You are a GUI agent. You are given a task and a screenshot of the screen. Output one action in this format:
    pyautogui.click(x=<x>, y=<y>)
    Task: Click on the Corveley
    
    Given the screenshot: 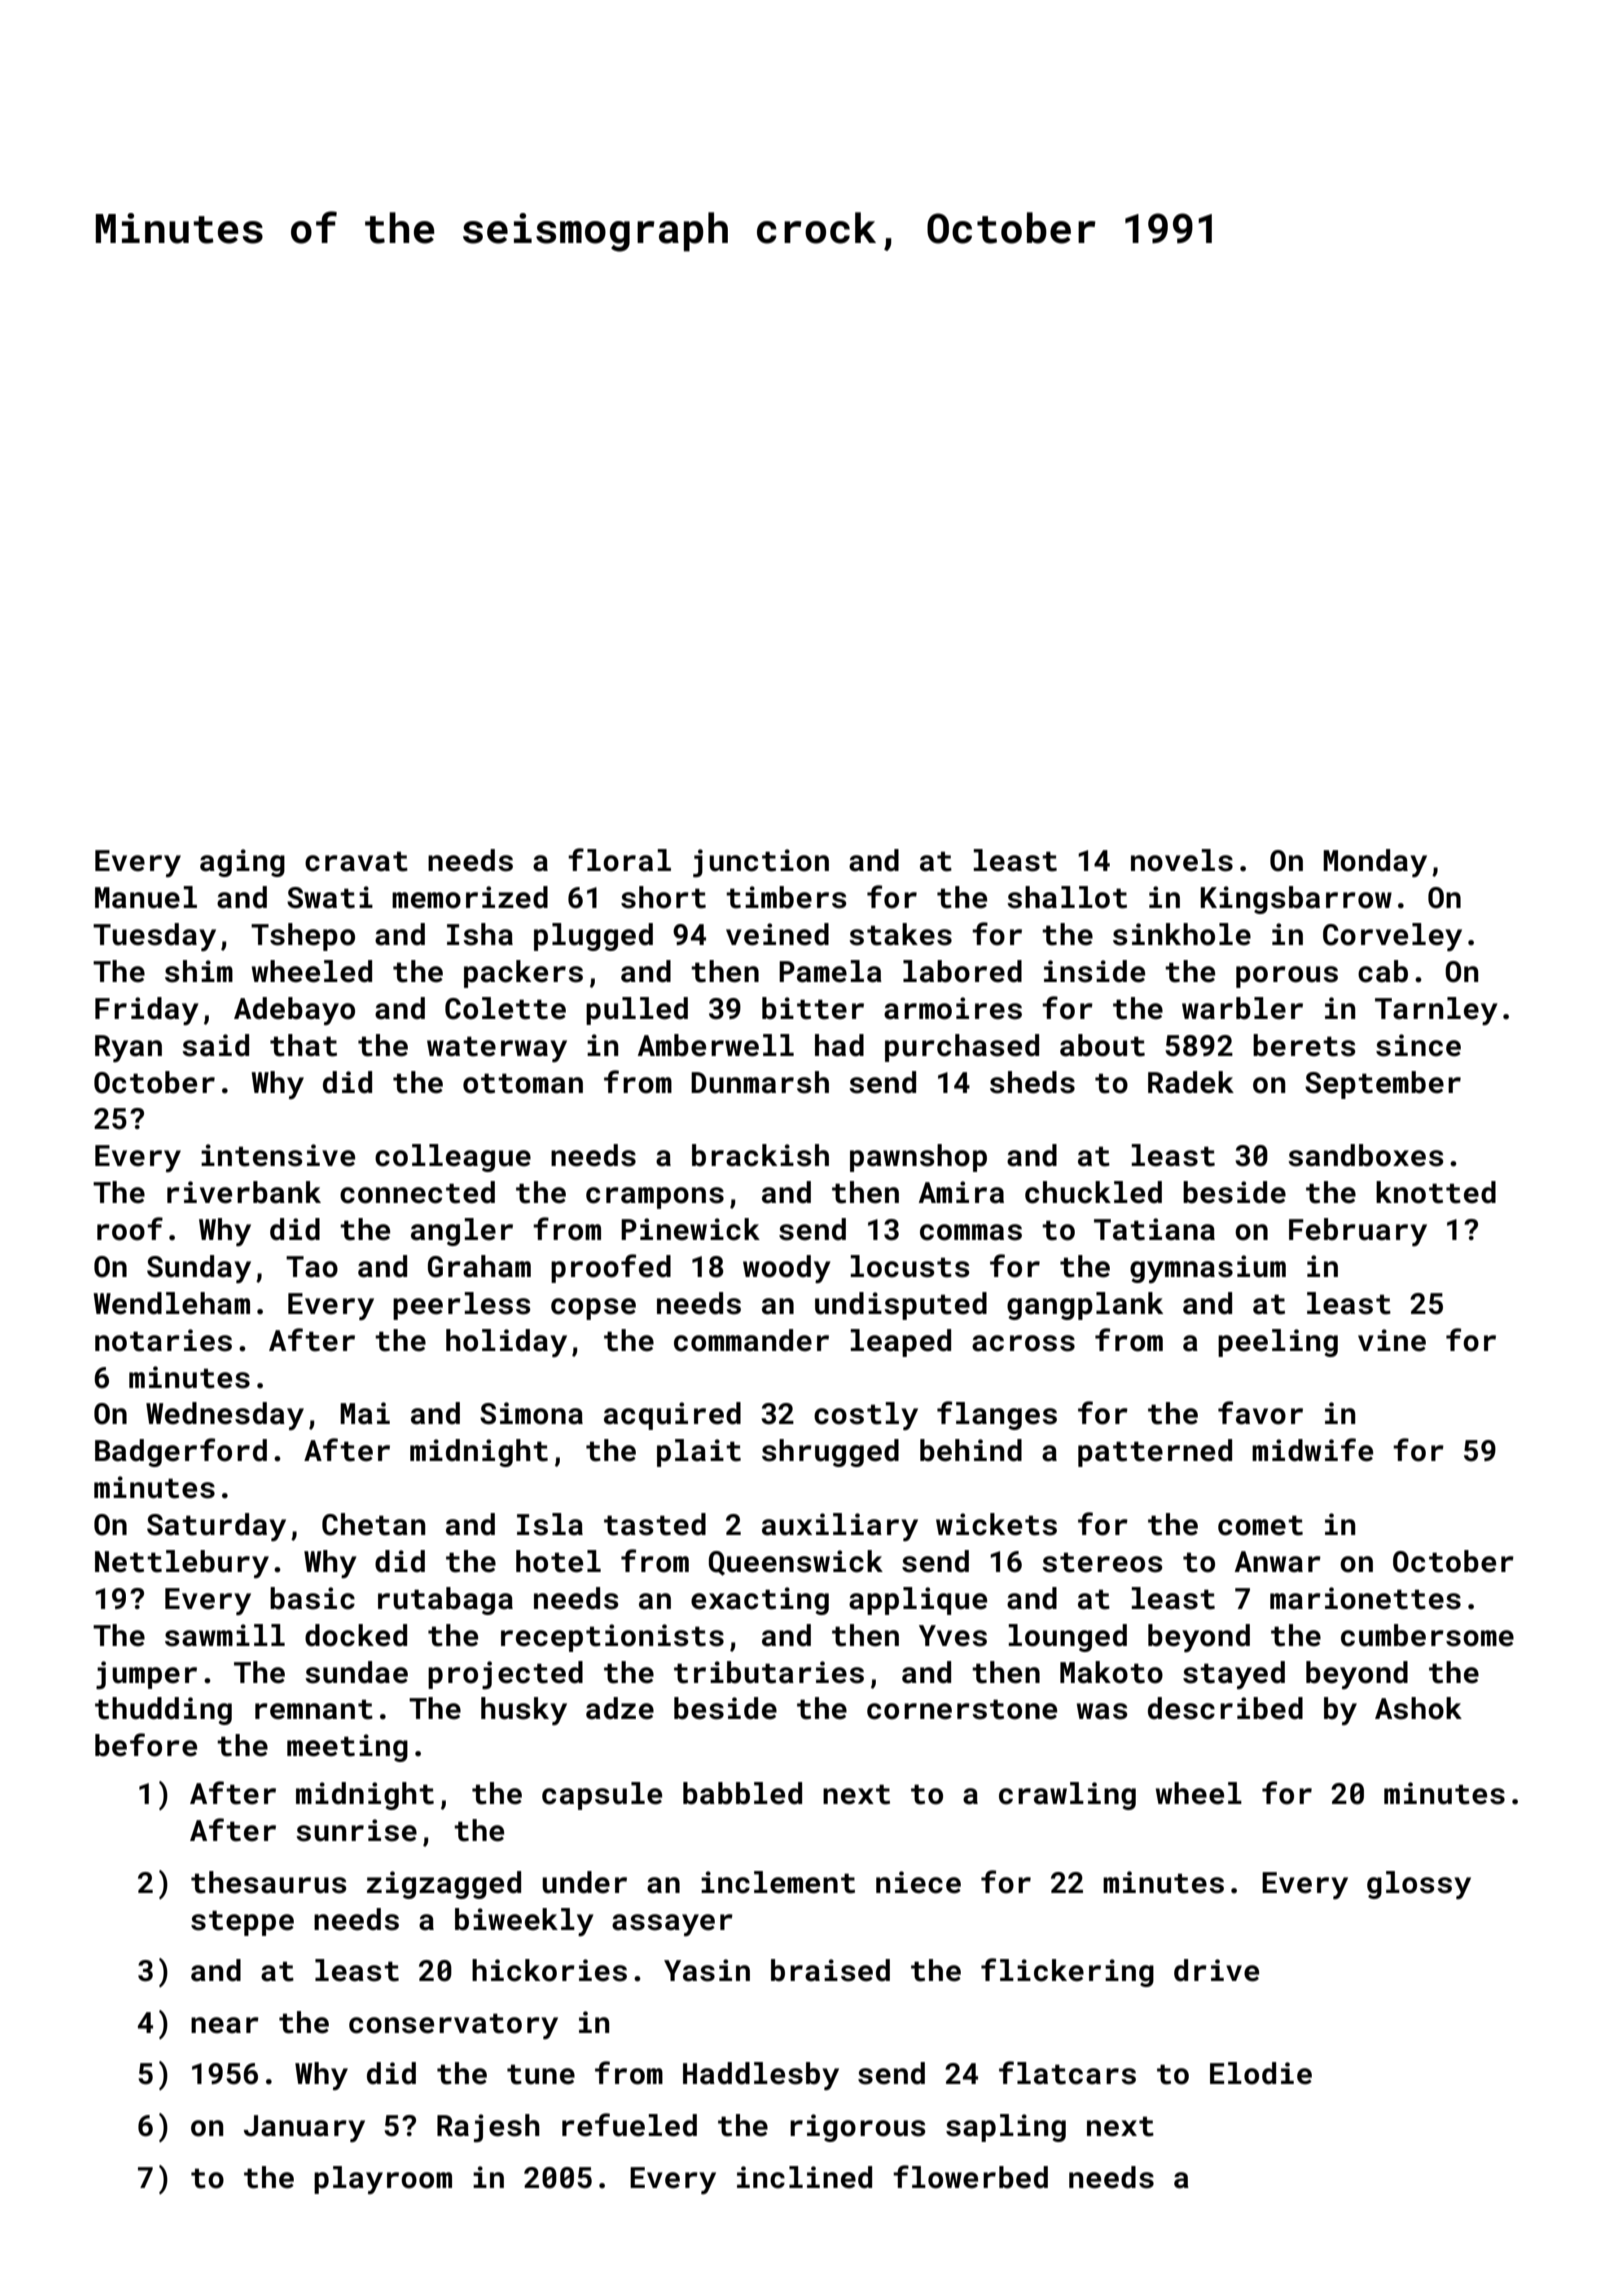 What is the action you would take?
    pyautogui.click(x=1392, y=937)
